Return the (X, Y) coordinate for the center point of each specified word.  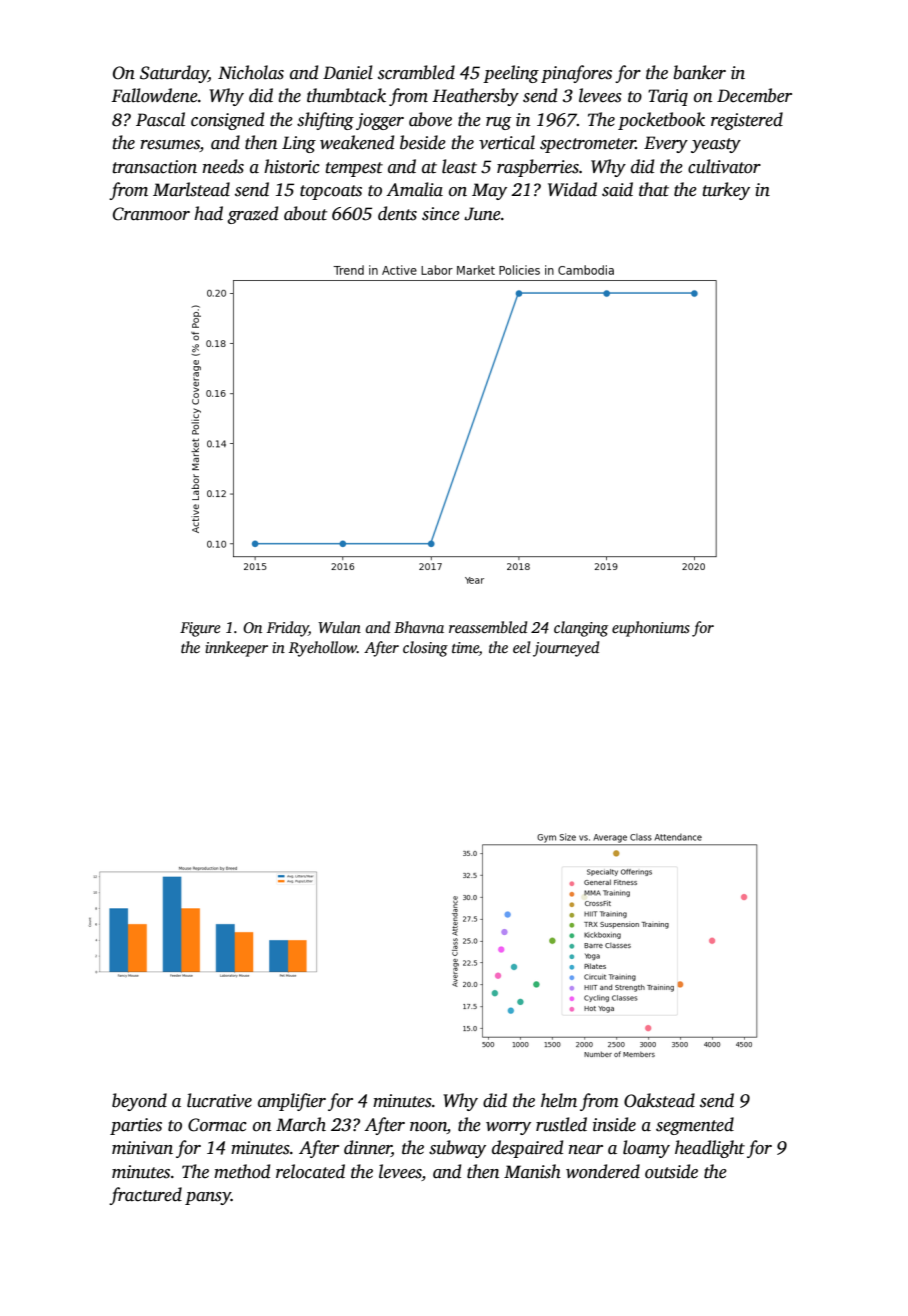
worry (508, 1128)
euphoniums (651, 629)
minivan (142, 1148)
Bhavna (419, 627)
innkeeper (236, 649)
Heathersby (475, 97)
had (208, 213)
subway (457, 1149)
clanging (581, 629)
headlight (710, 1149)
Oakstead (659, 1100)
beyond (139, 1102)
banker (699, 72)
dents (397, 213)
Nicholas (251, 72)
